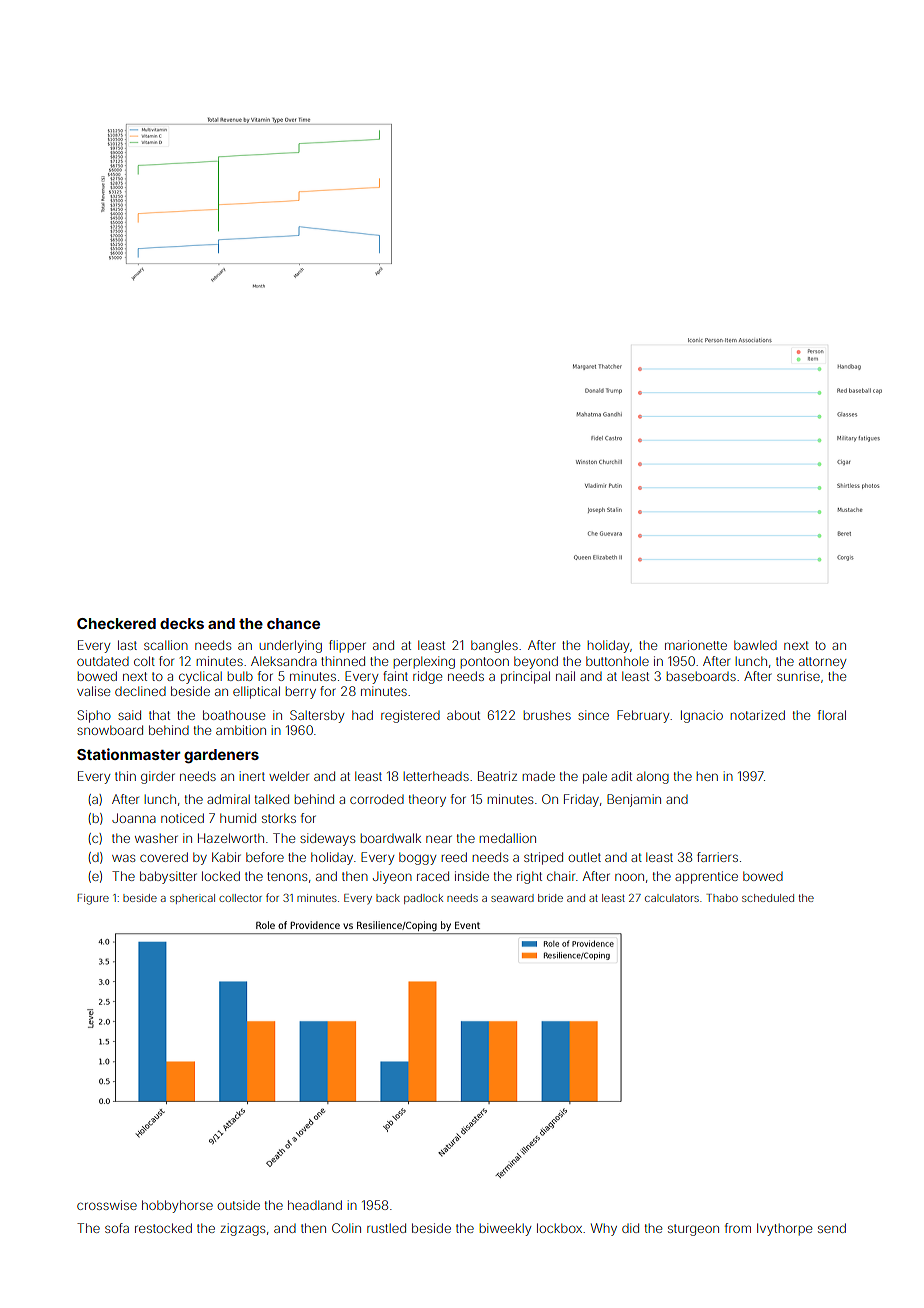 The height and width of the screenshot is (1308, 924). What do you see at coordinates (559, 1228) in the screenshot?
I see `lockbox` at bounding box center [559, 1228].
